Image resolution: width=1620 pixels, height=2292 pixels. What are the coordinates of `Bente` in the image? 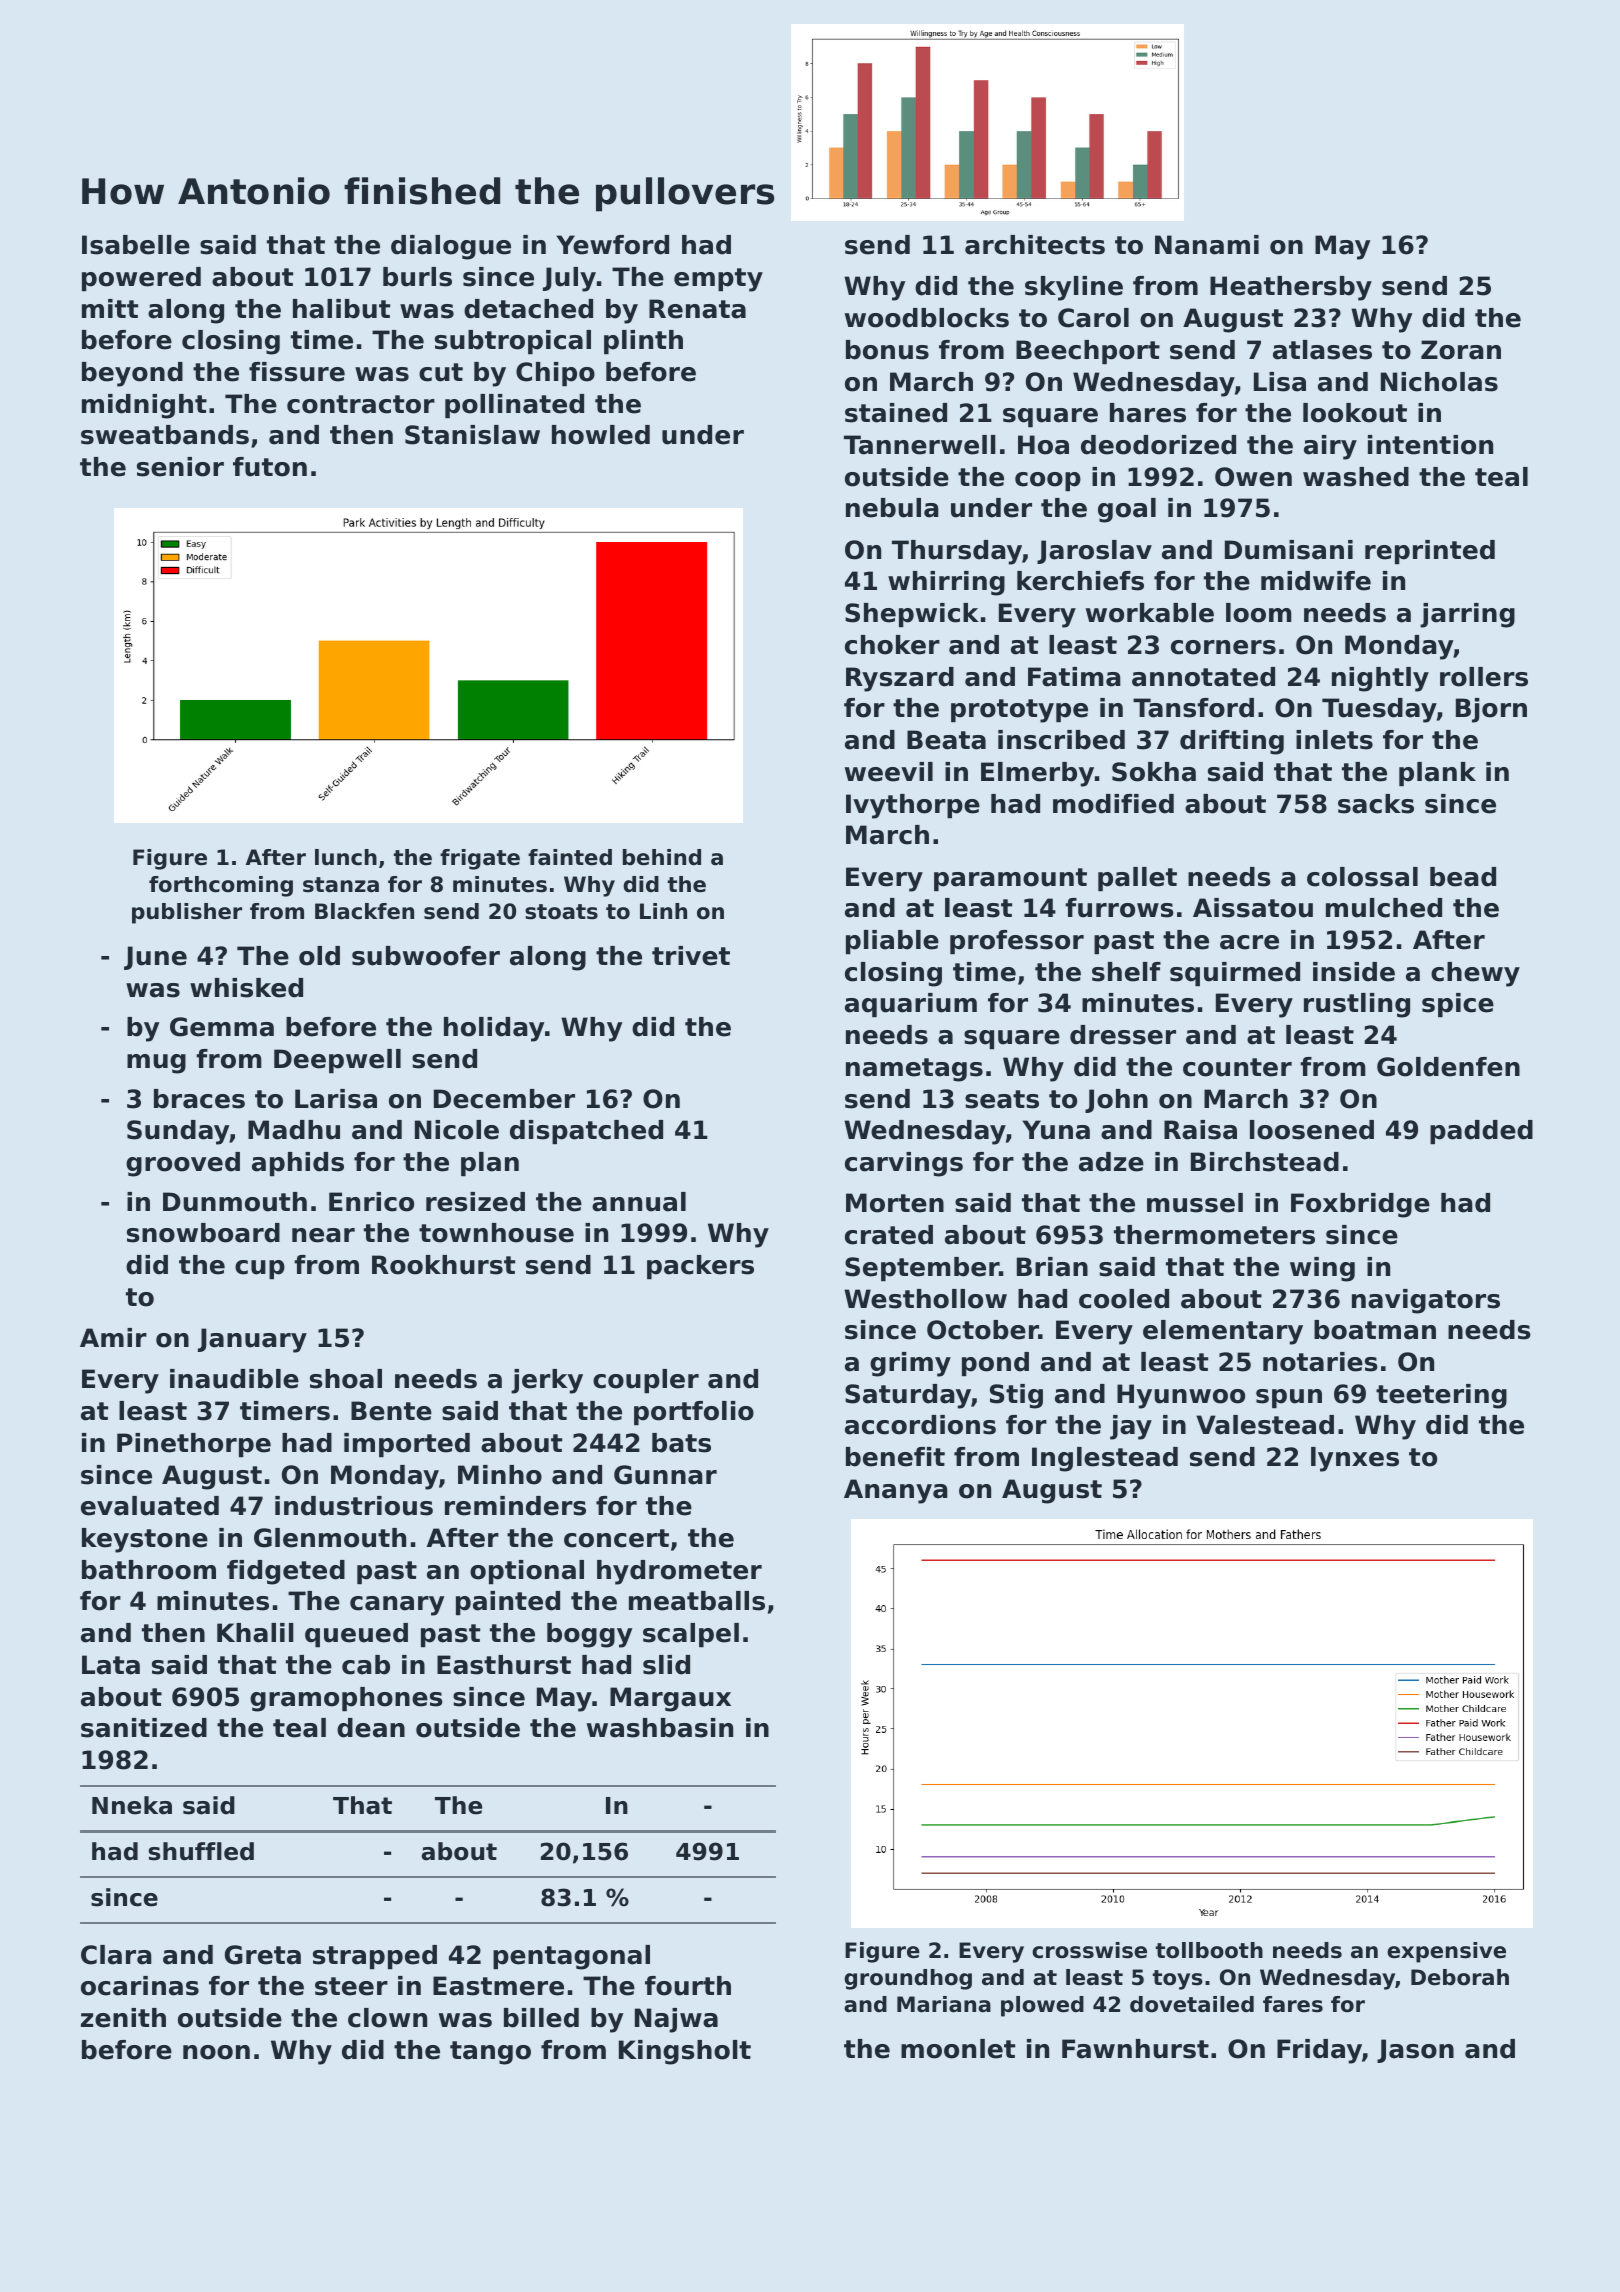 It's located at (391, 1411).
